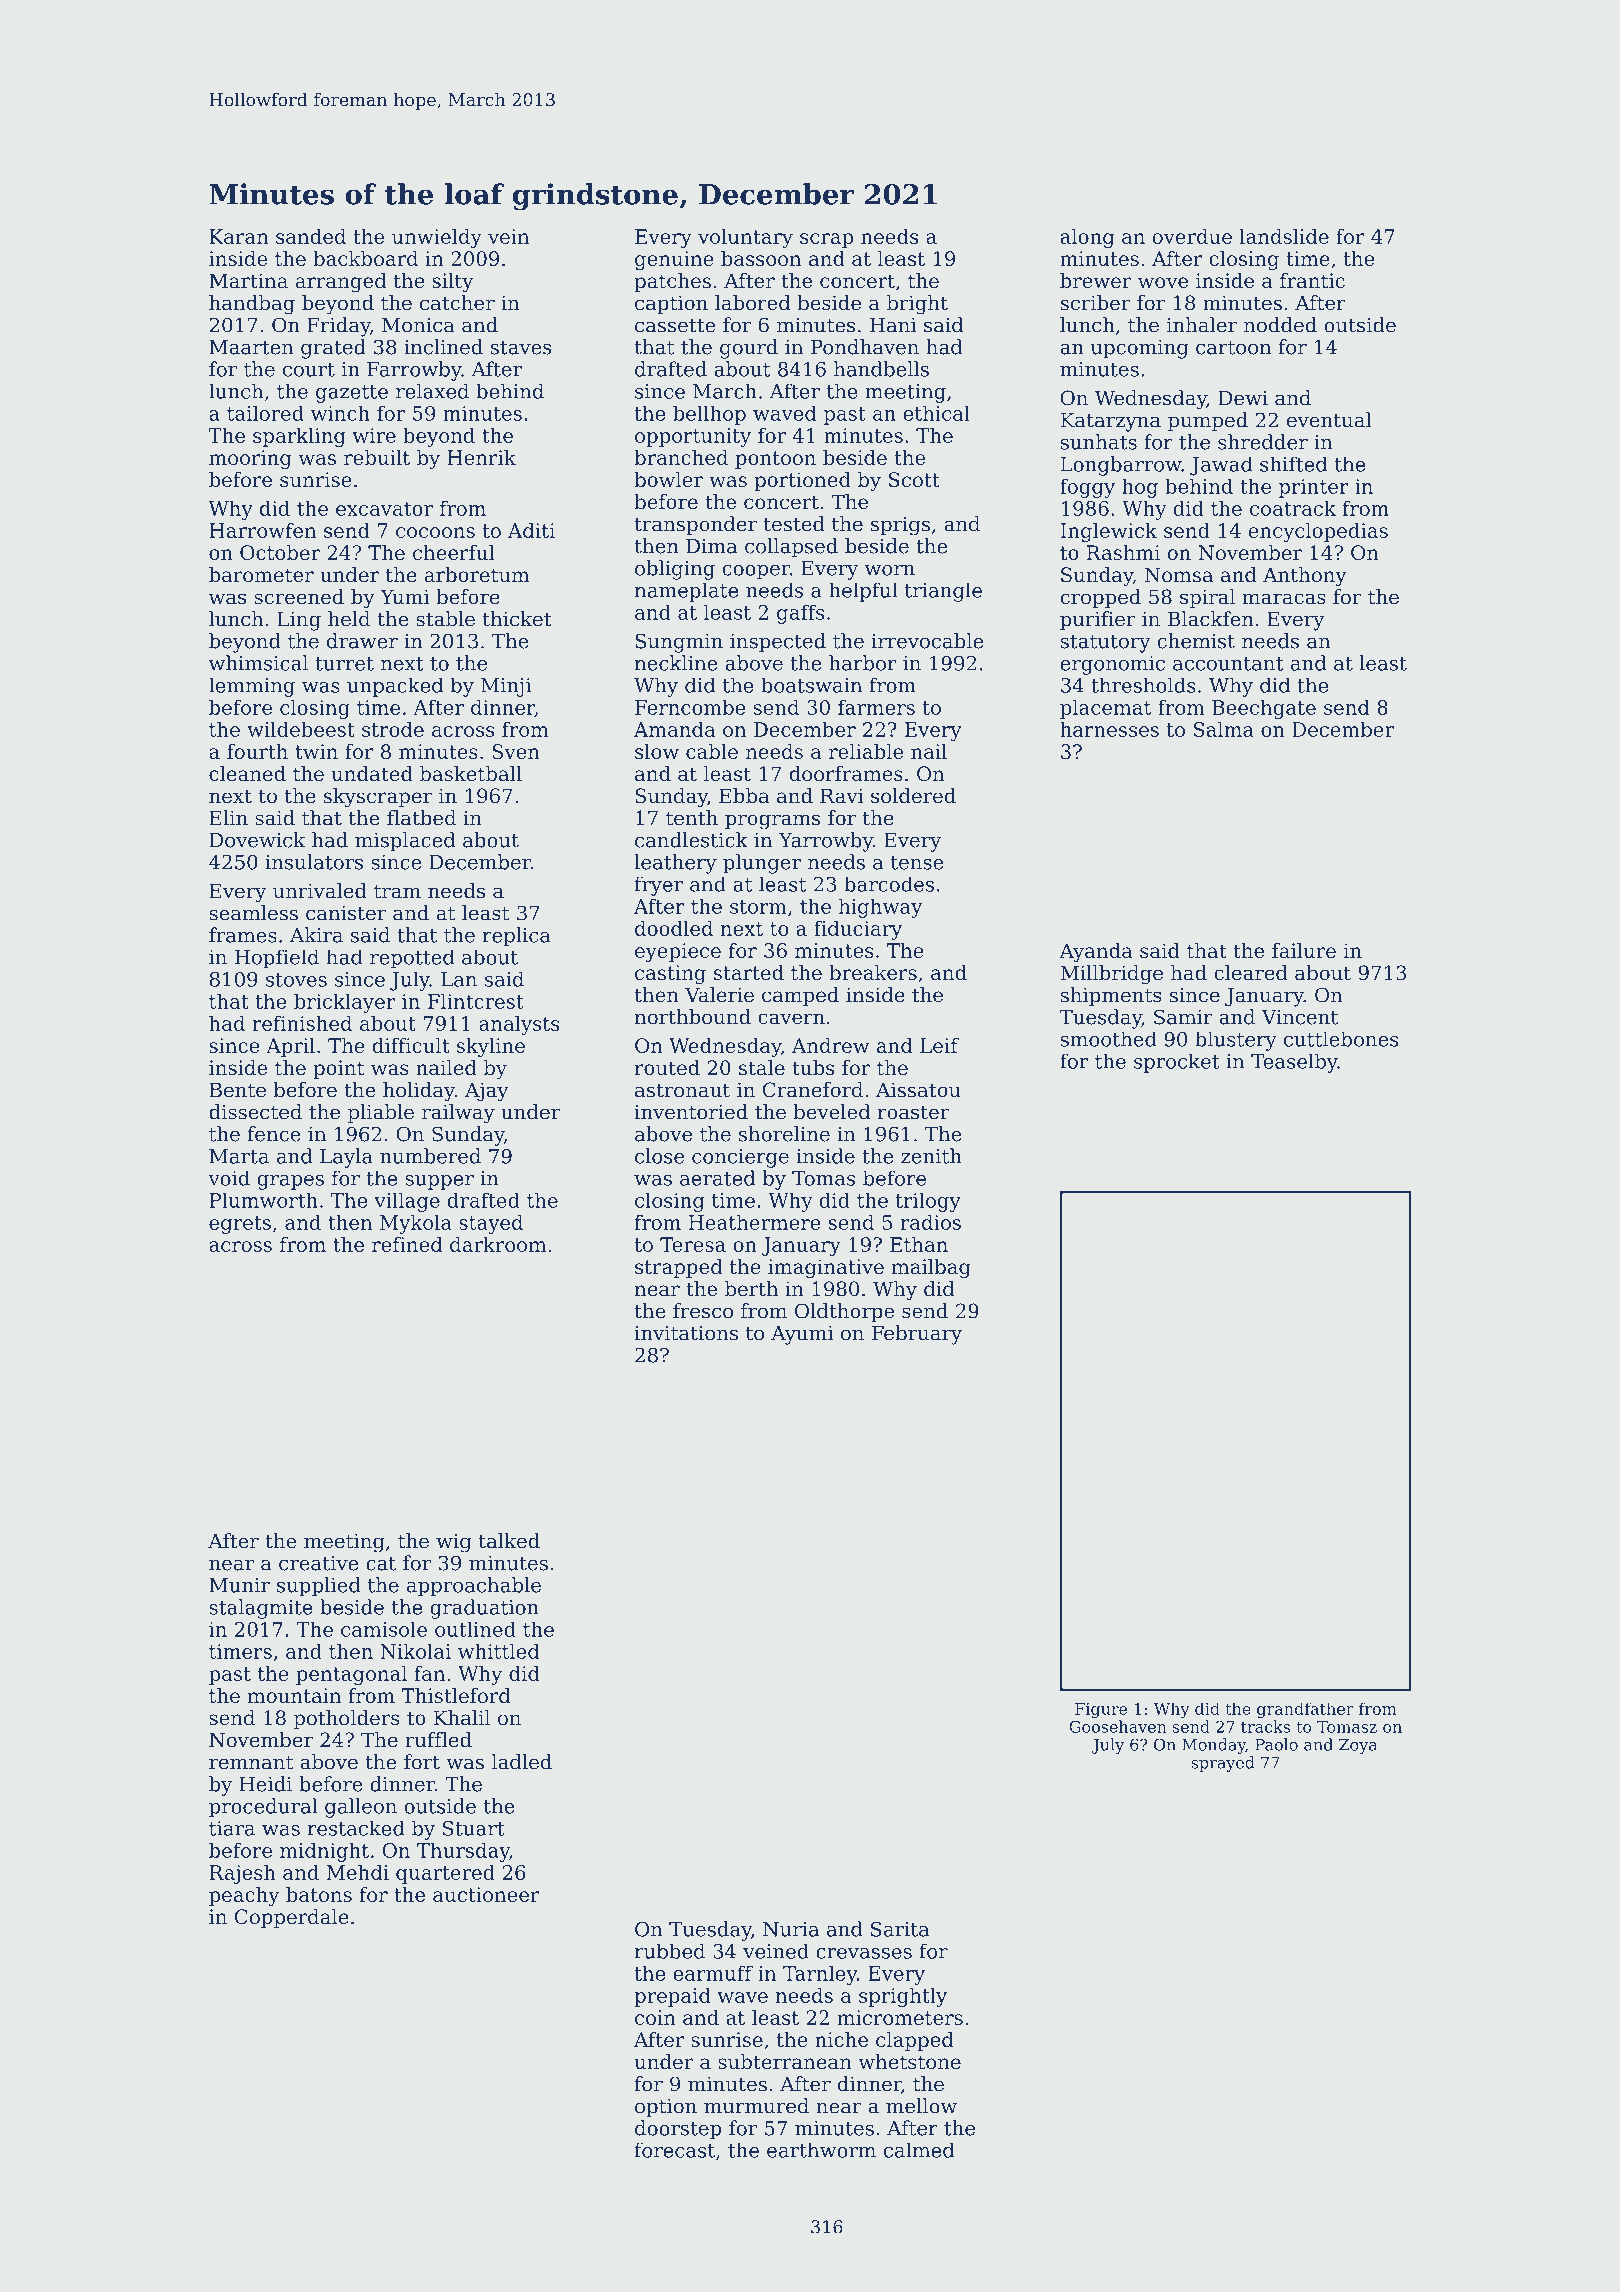  I want to click on landslide, so click(1284, 236).
